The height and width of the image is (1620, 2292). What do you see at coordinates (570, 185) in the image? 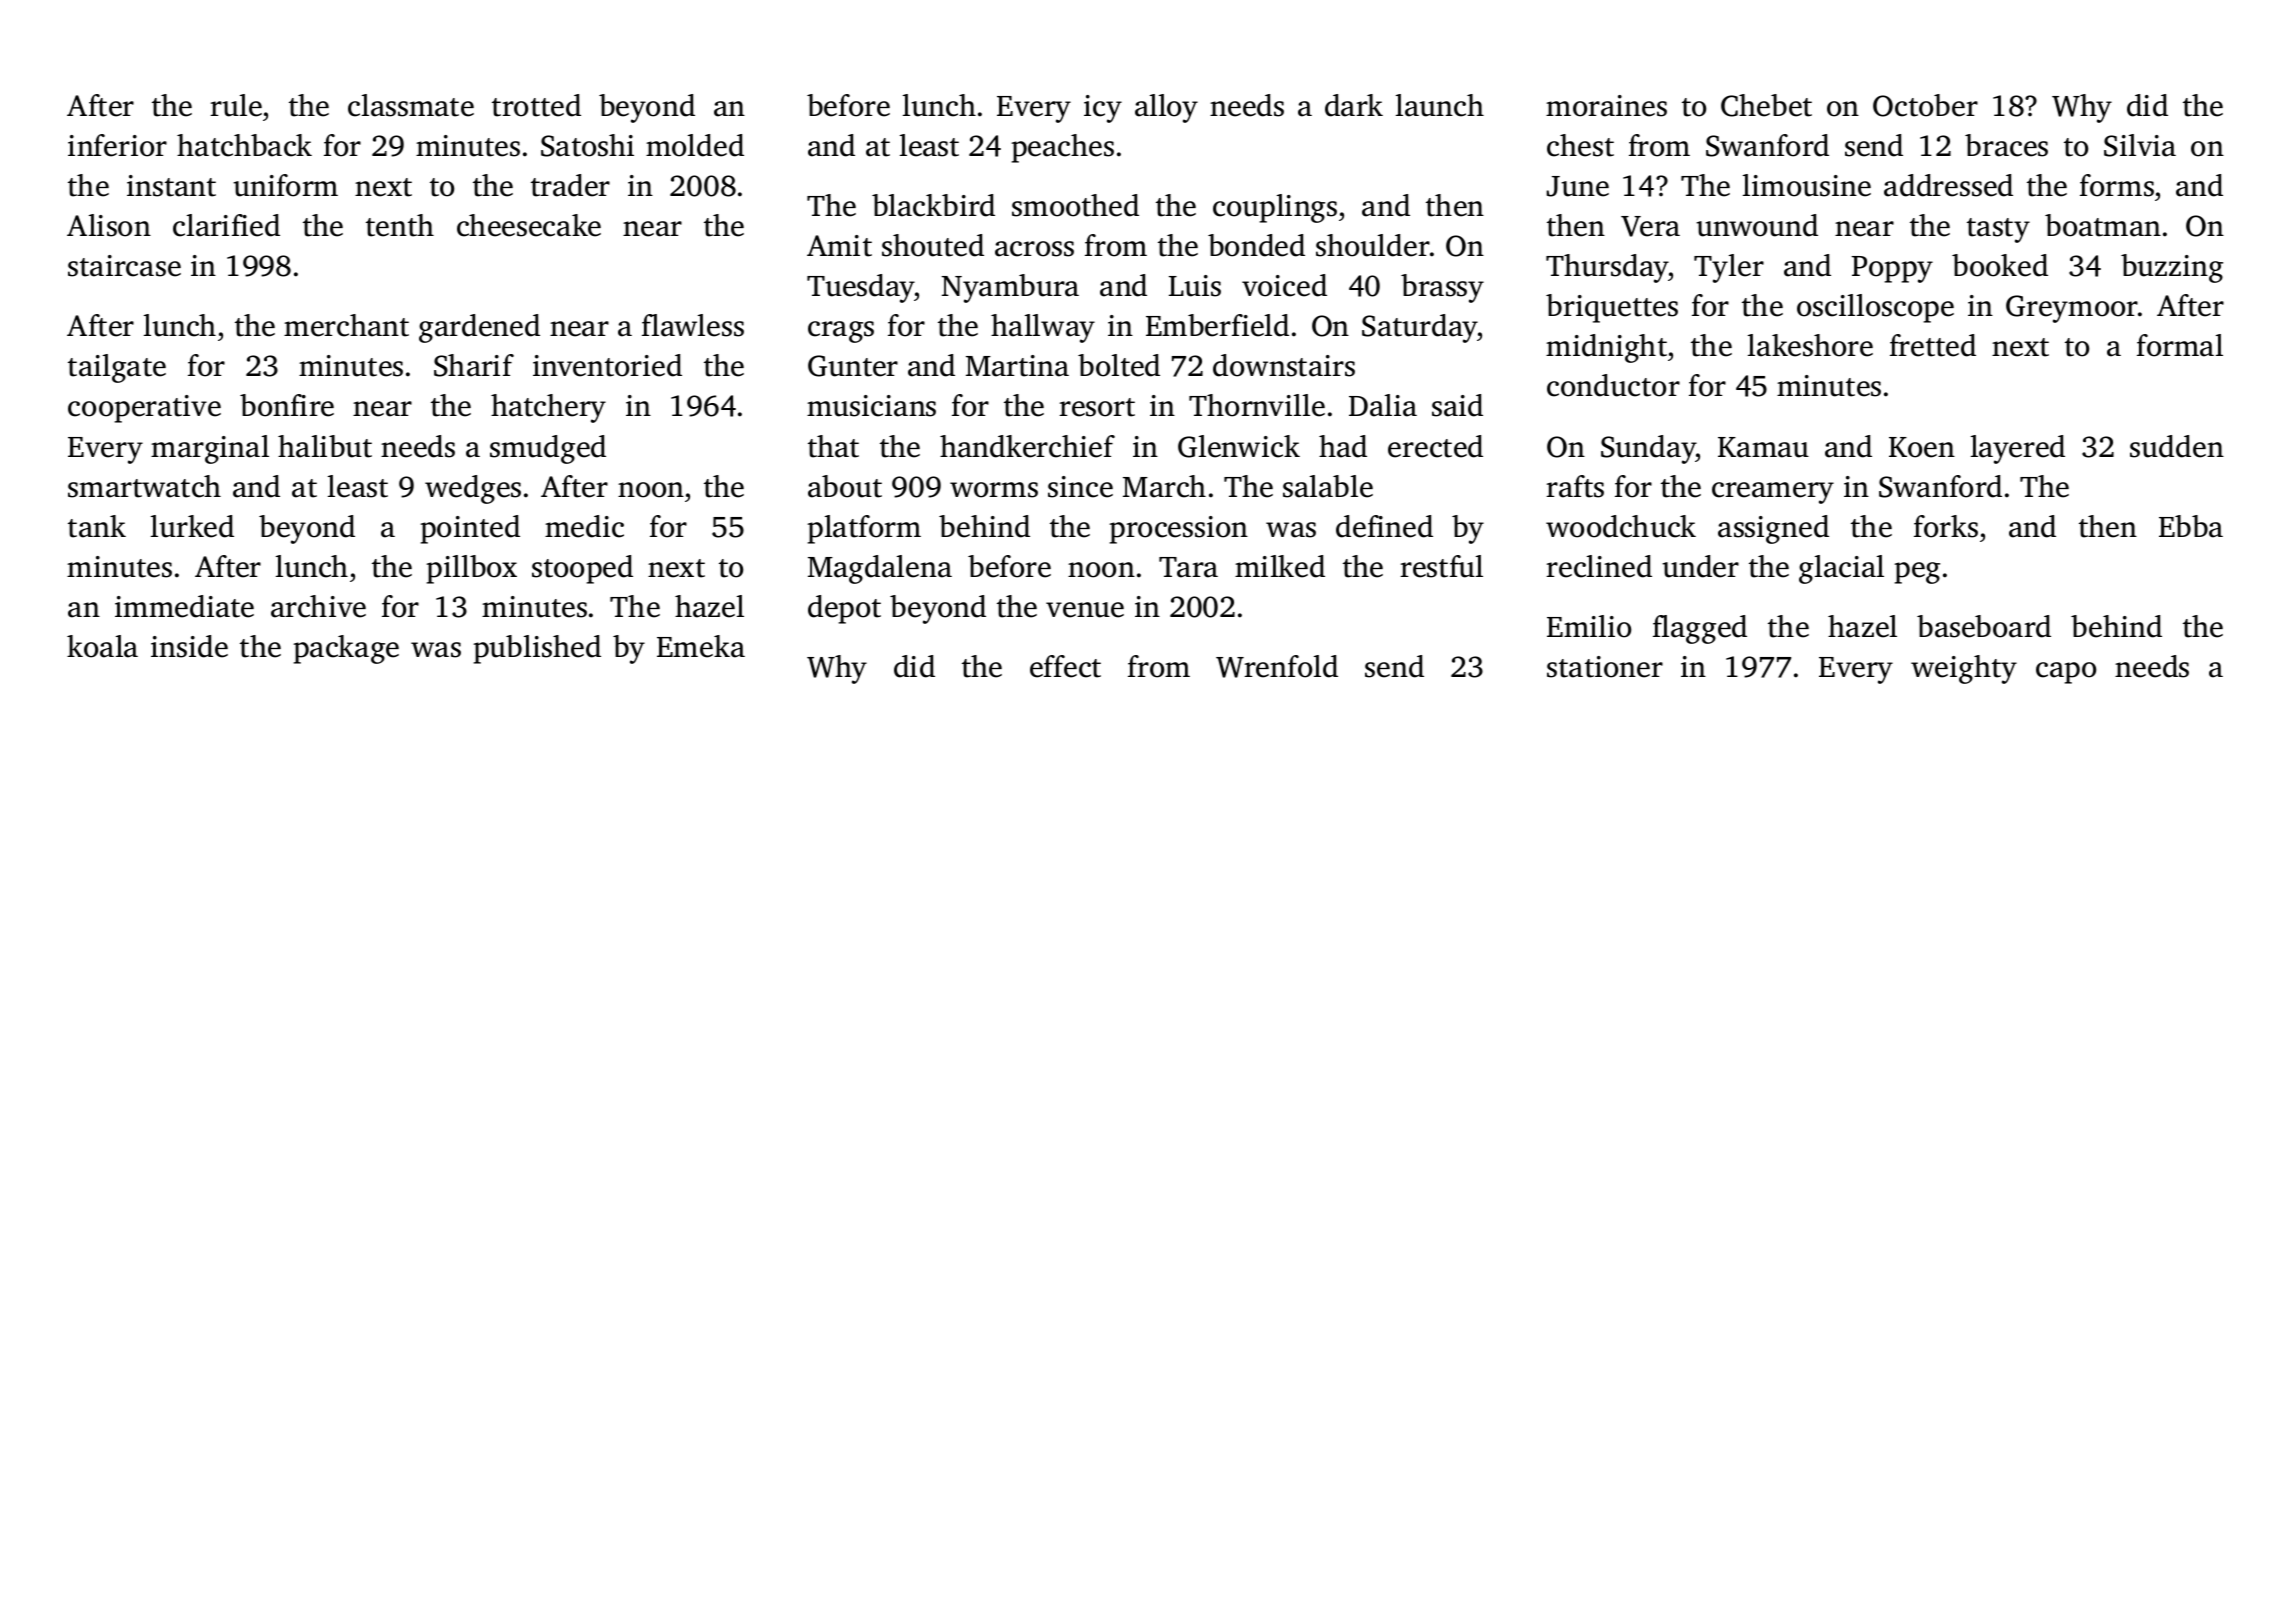
I see `trader` at bounding box center [570, 185].
